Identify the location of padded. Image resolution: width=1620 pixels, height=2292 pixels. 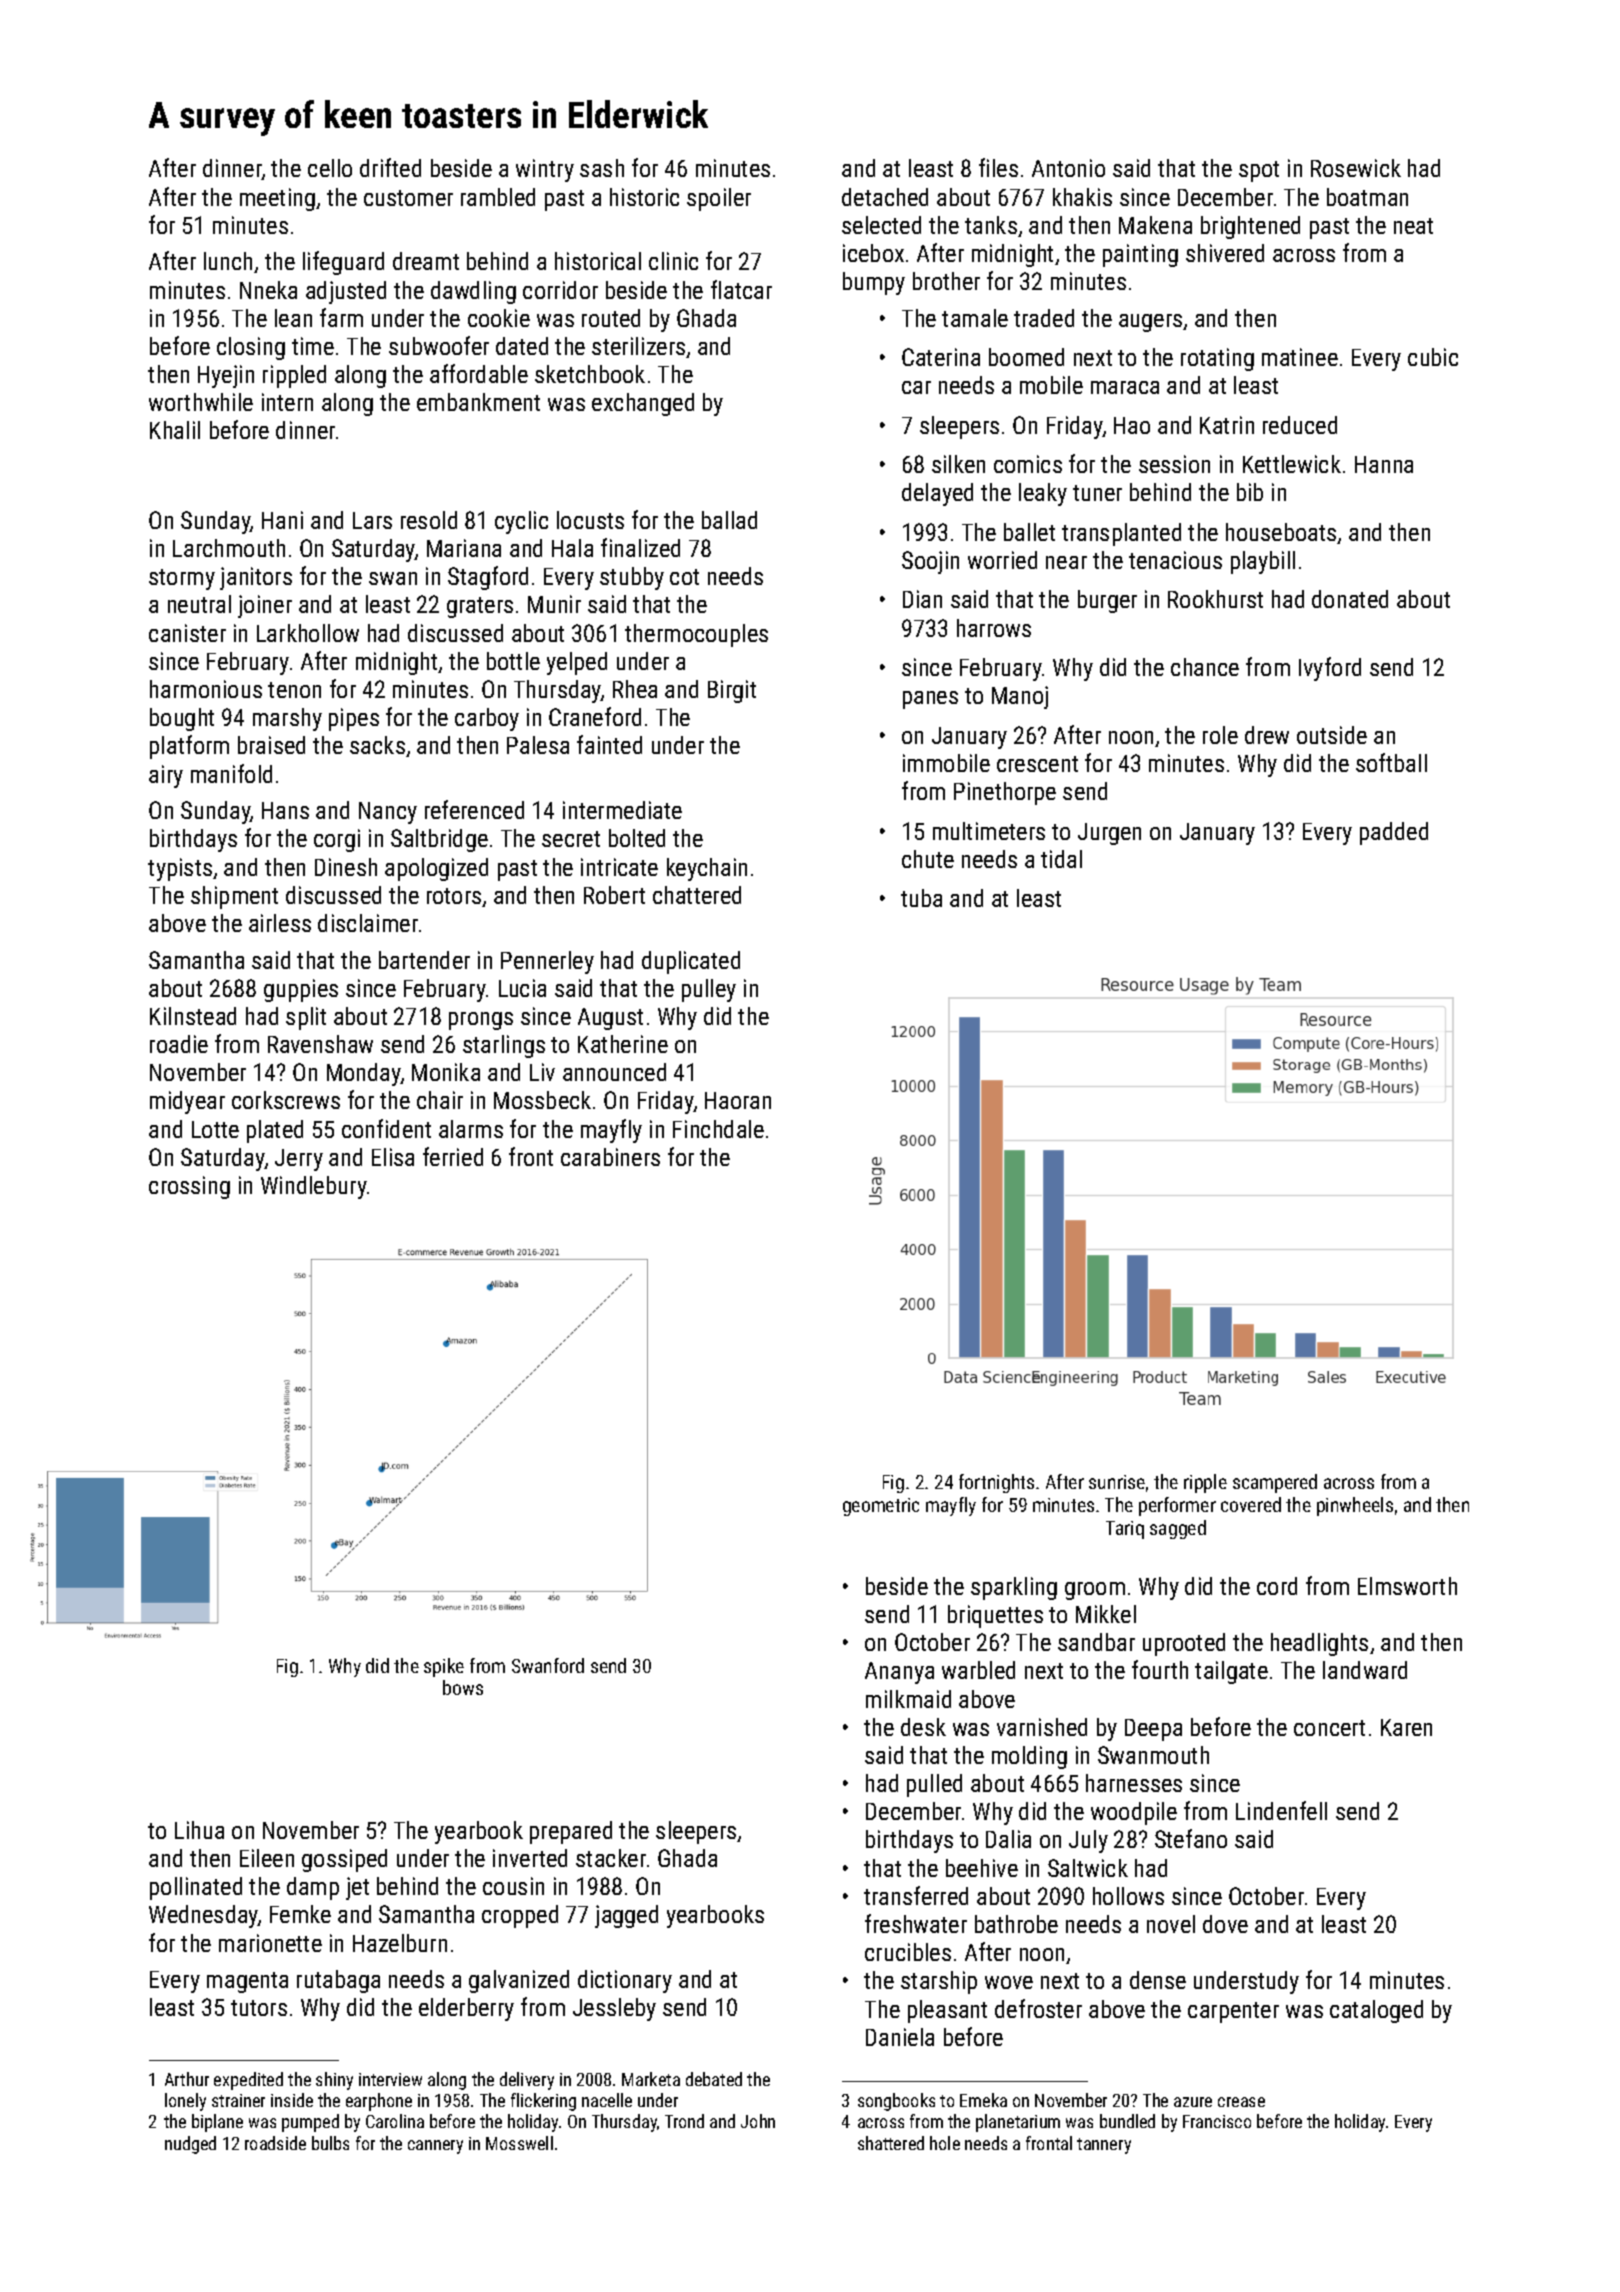
(1394, 833).
